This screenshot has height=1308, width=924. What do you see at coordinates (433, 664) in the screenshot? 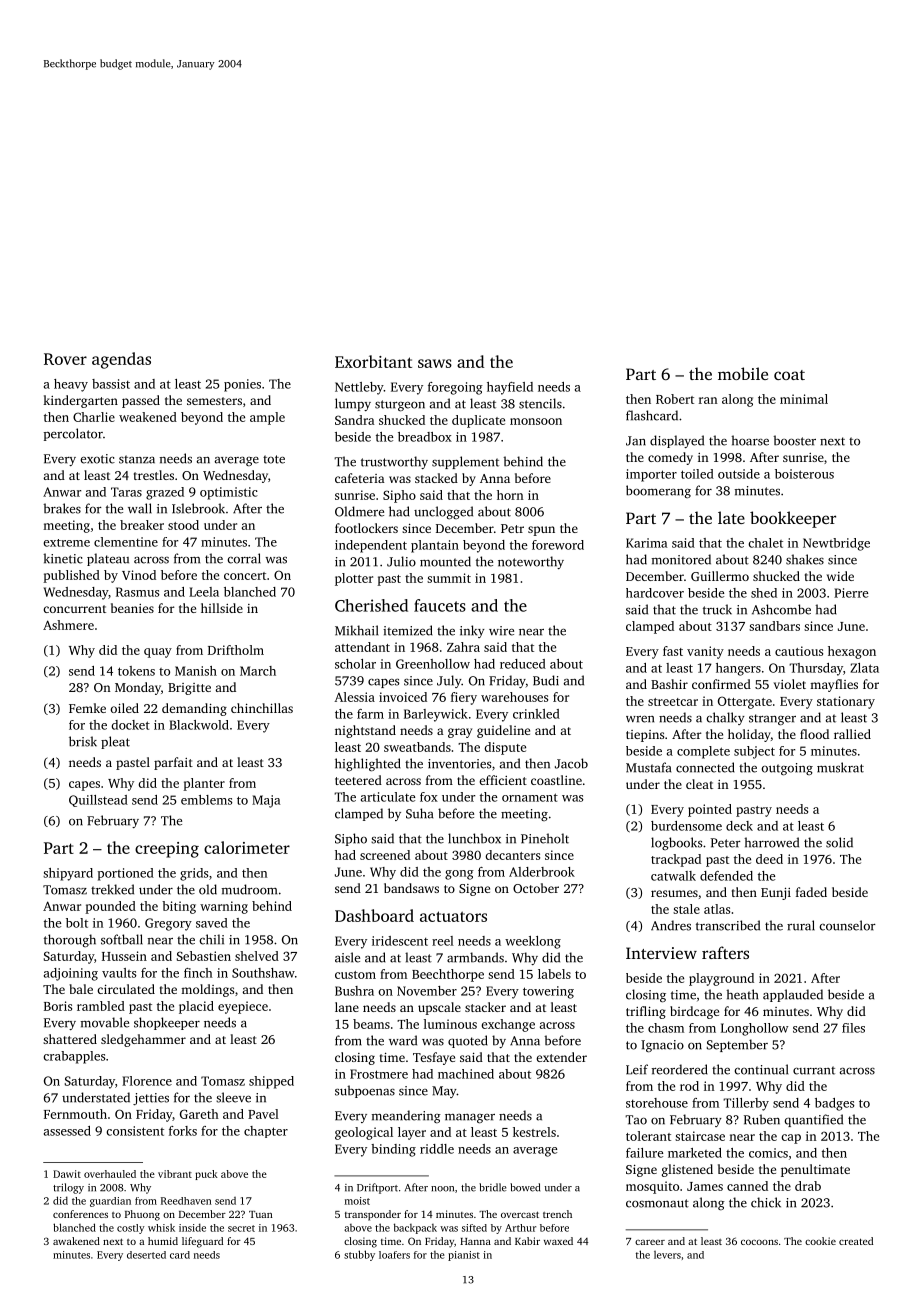
I see `Greenhollow` at bounding box center [433, 664].
